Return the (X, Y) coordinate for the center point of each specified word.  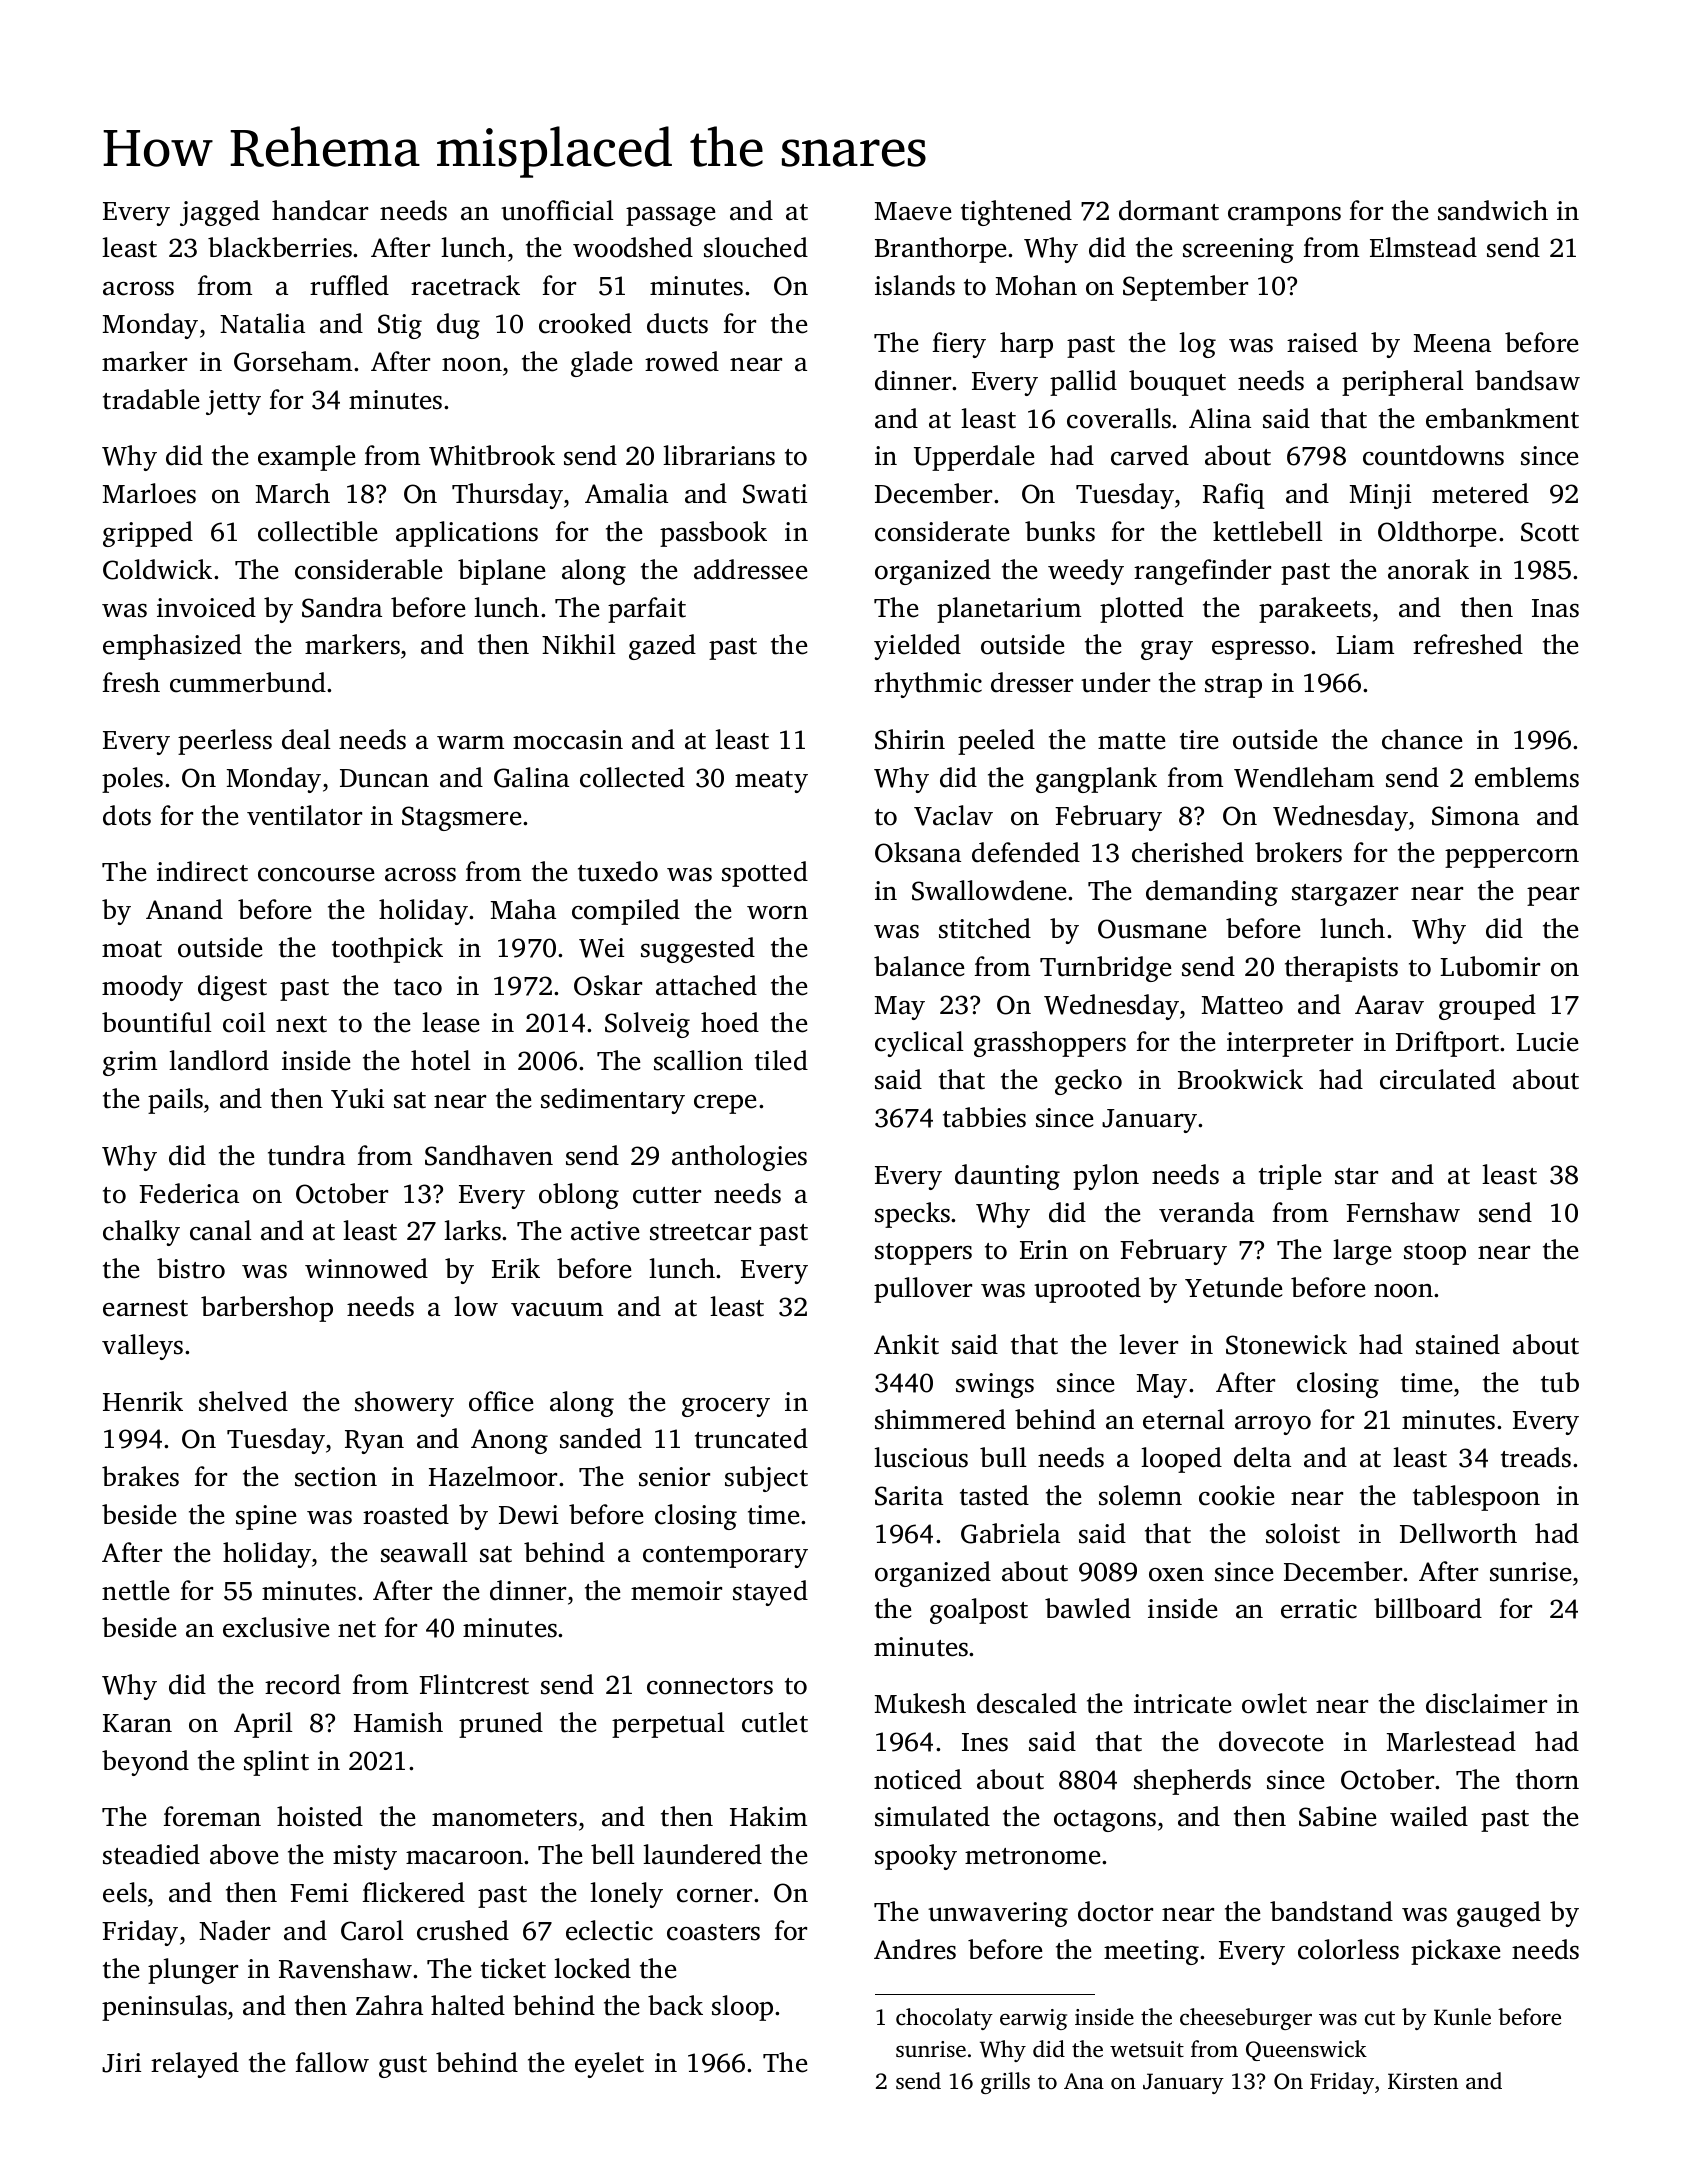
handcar (320, 210)
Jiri (121, 2063)
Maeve (913, 211)
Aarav (1389, 1005)
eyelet (609, 2065)
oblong (579, 1196)
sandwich (1493, 210)
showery (404, 1404)
